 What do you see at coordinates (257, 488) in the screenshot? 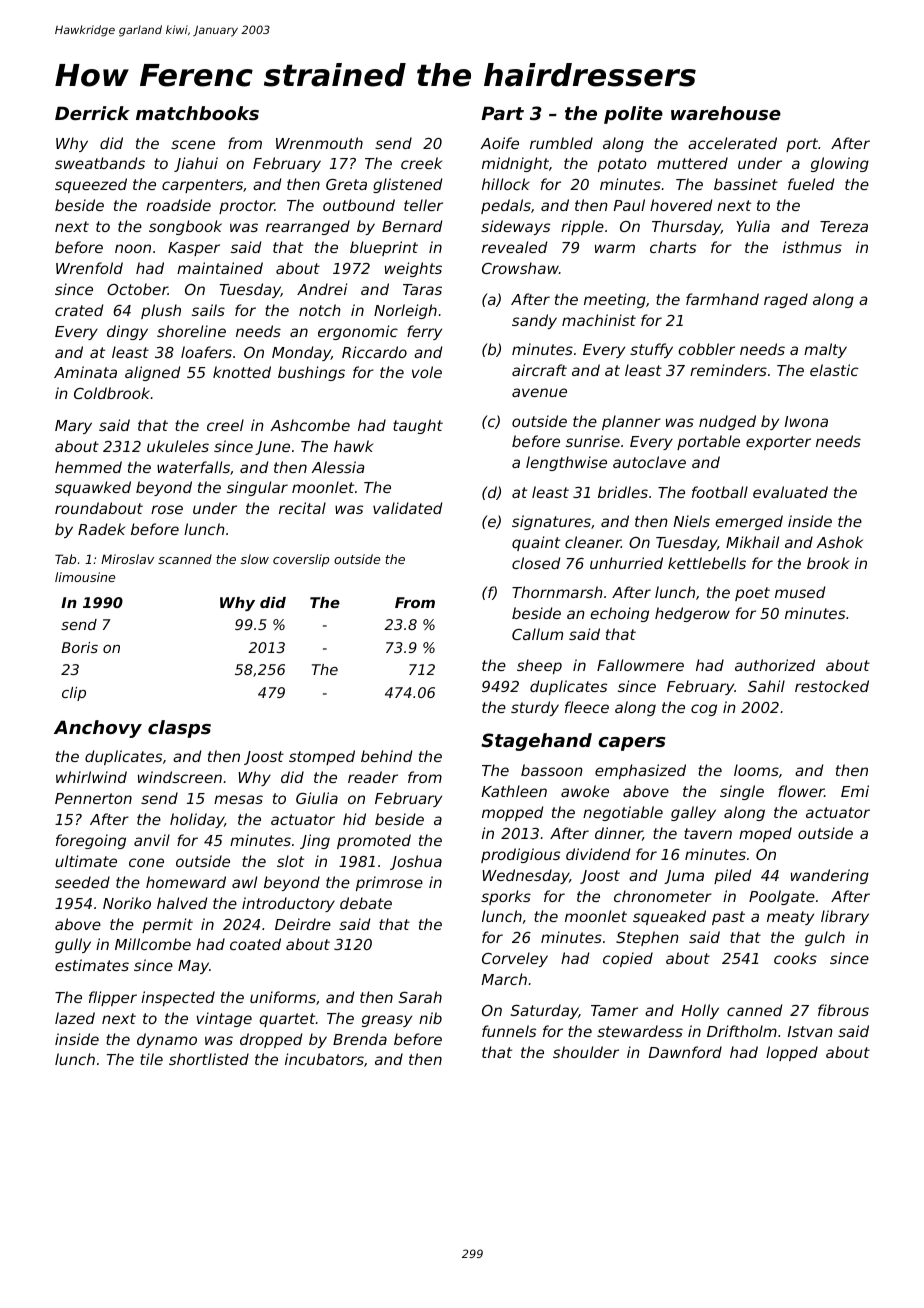
I see `singular` at bounding box center [257, 488].
